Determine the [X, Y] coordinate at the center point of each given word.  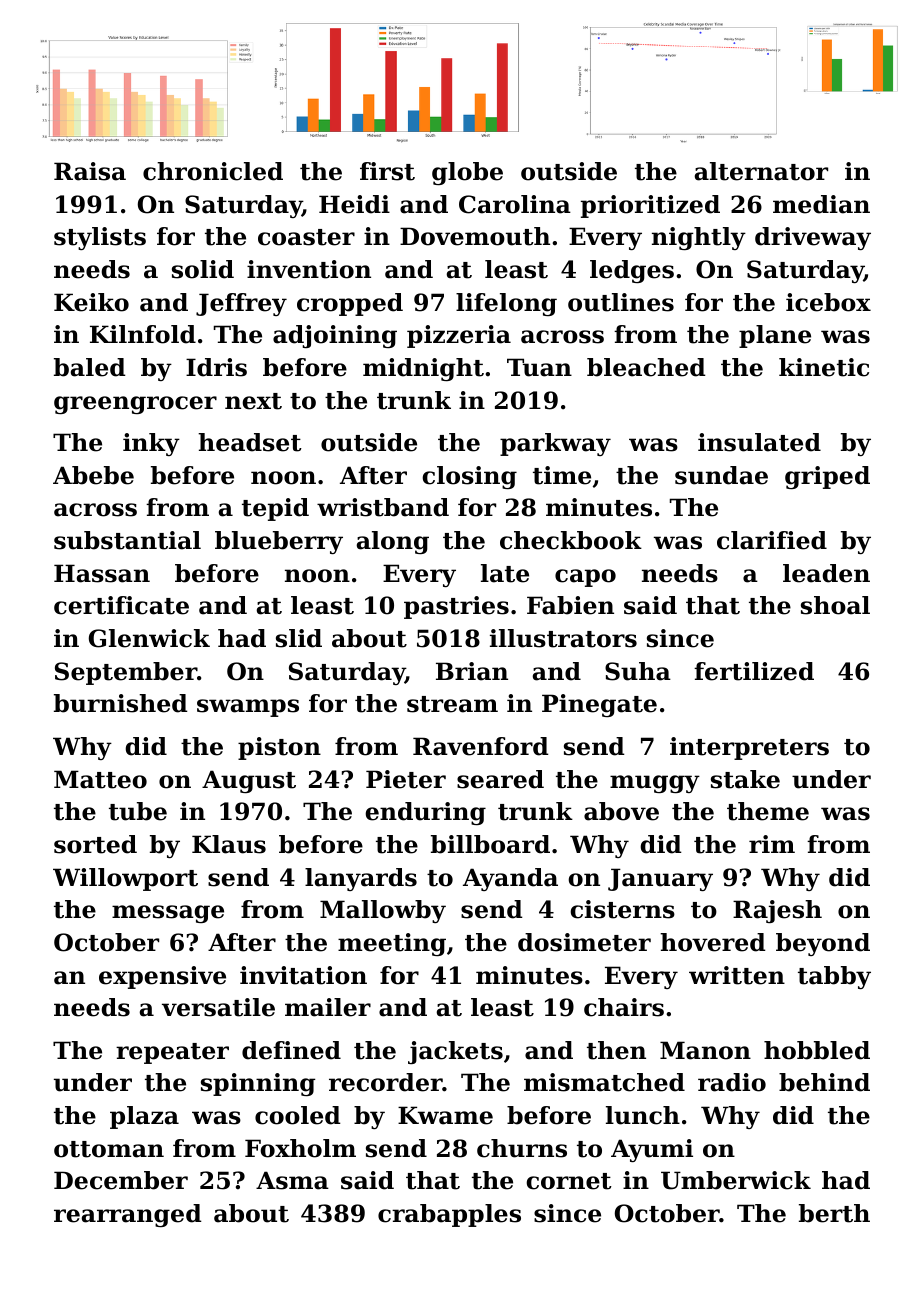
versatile [218, 1007]
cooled [298, 1115]
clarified [772, 540]
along [393, 542]
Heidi [354, 204]
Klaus [229, 844]
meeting [392, 944]
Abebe [93, 475]
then [616, 1050]
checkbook [571, 540]
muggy [655, 784]
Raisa [90, 171]
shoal [835, 605]
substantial [127, 540]
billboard [490, 844]
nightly [699, 238]
